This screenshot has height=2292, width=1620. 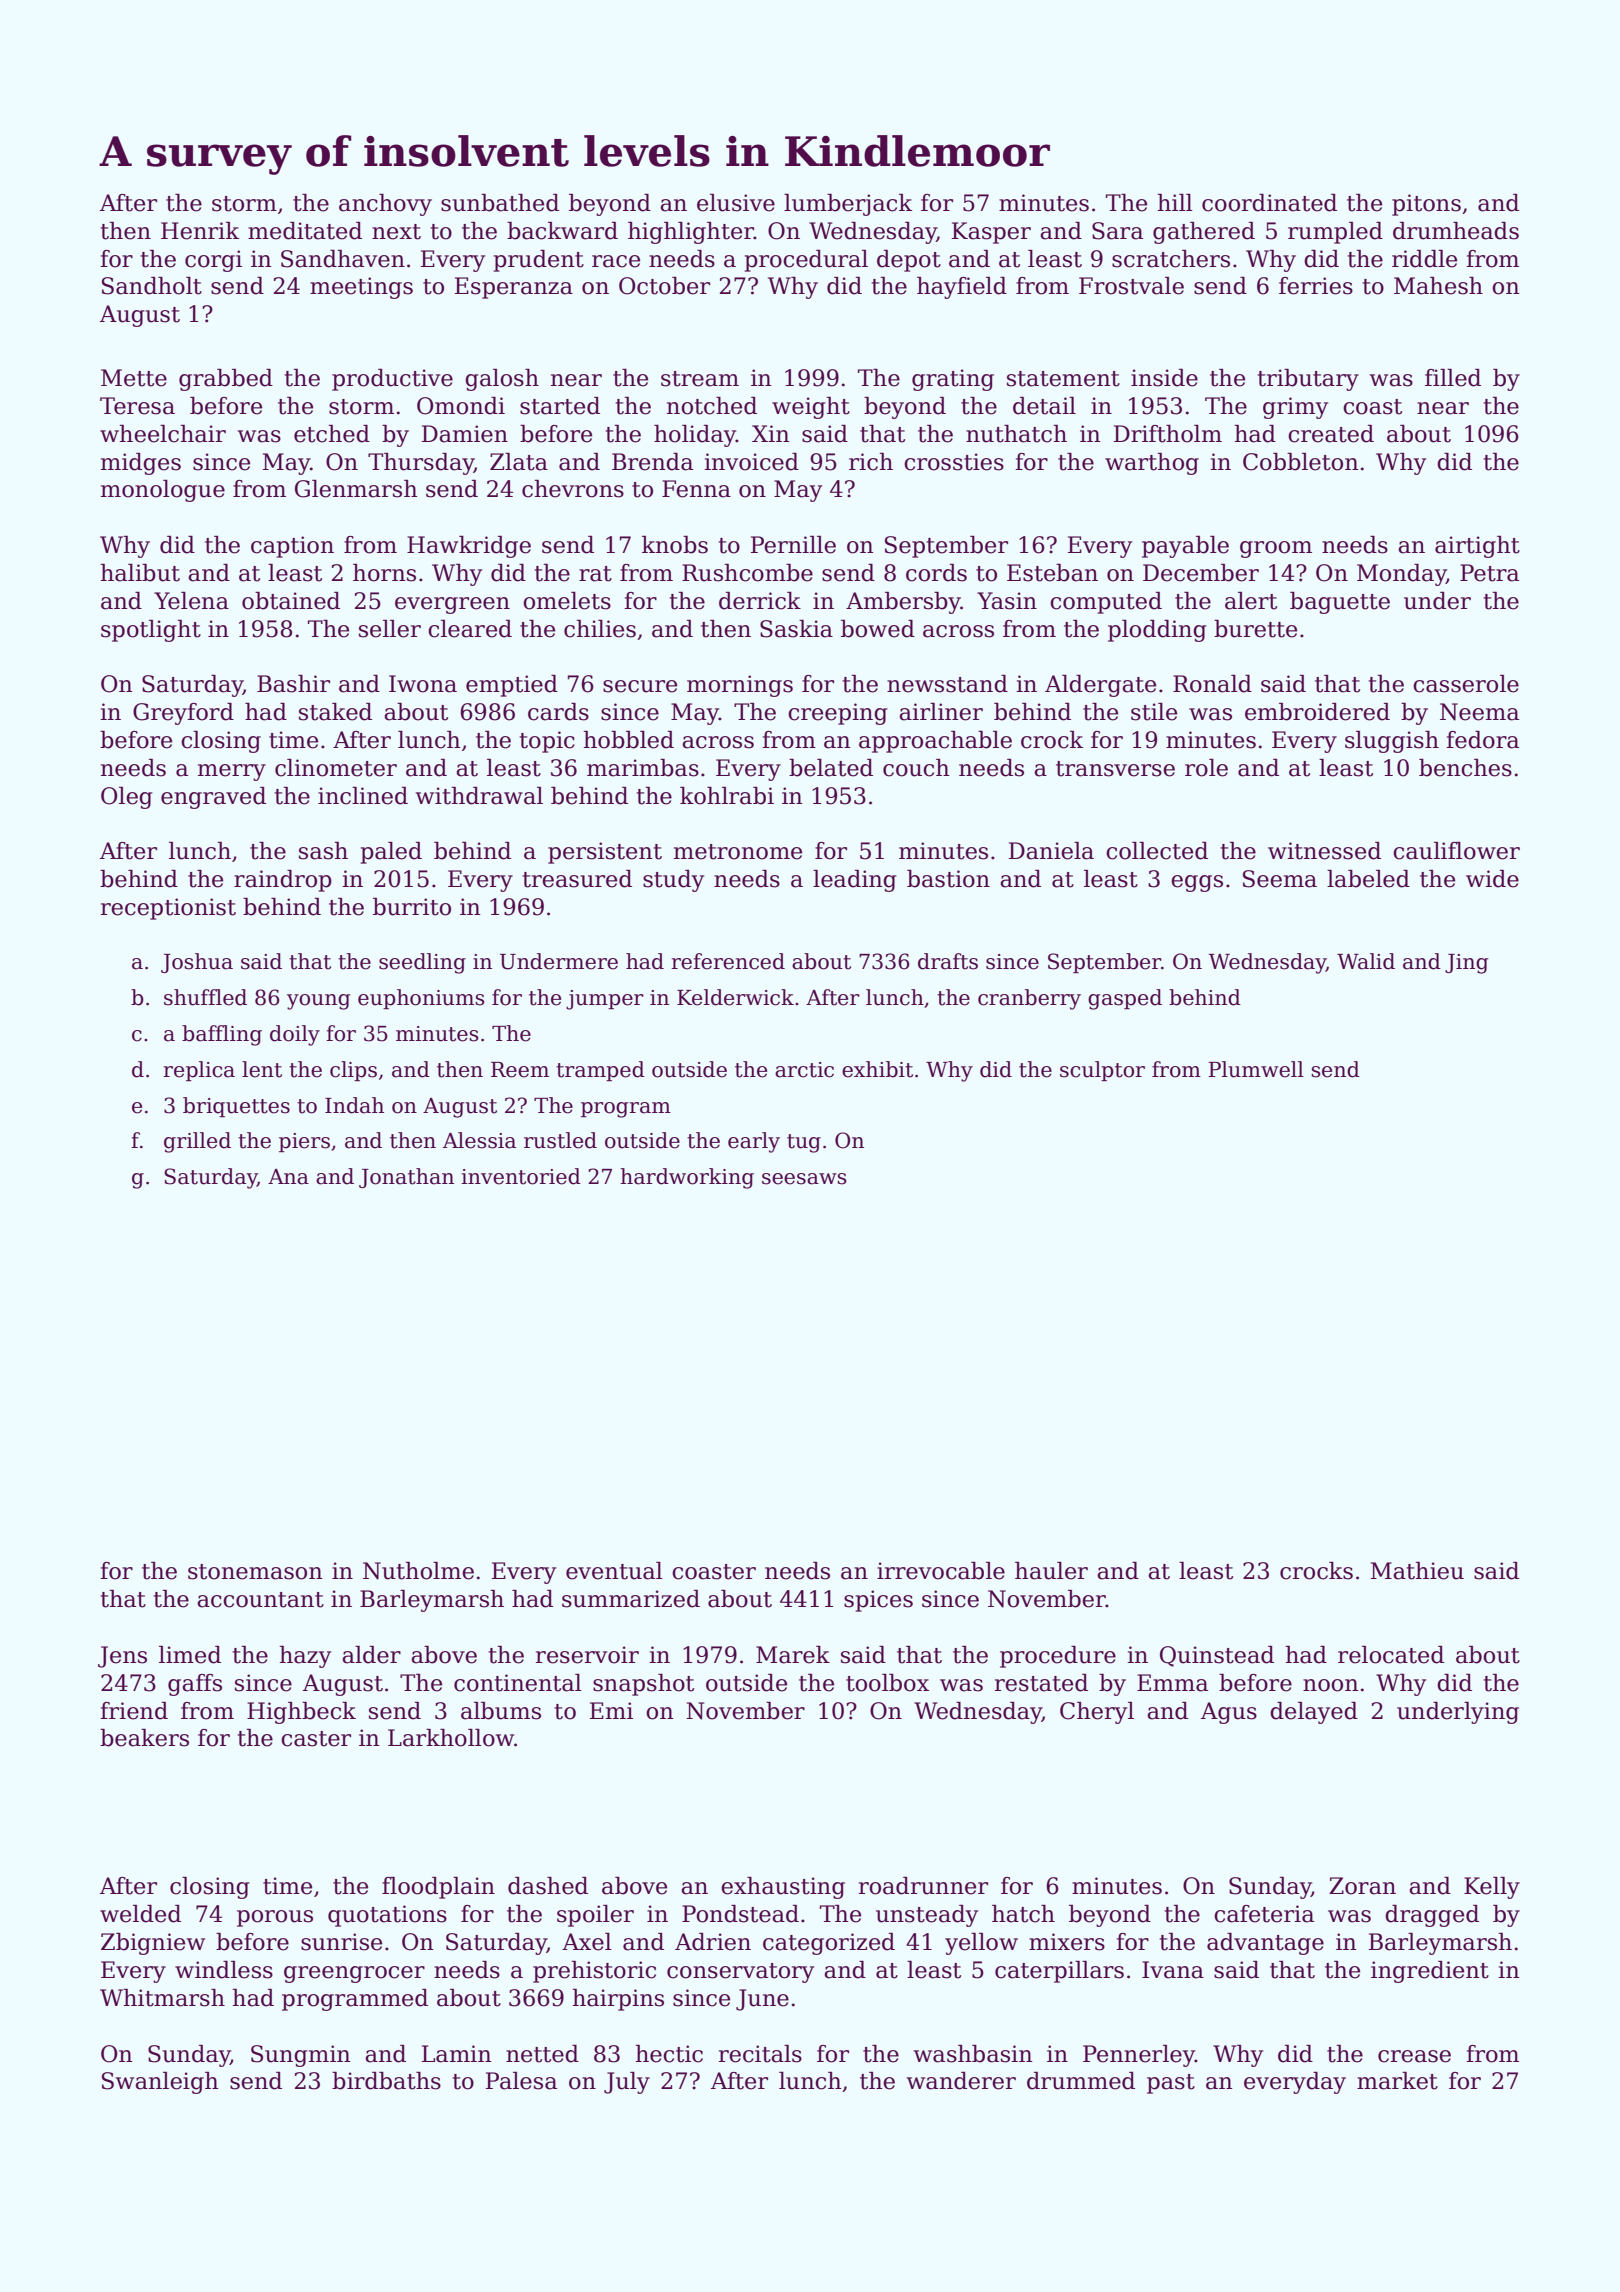 I want to click on Swanleigh, so click(x=160, y=2083).
